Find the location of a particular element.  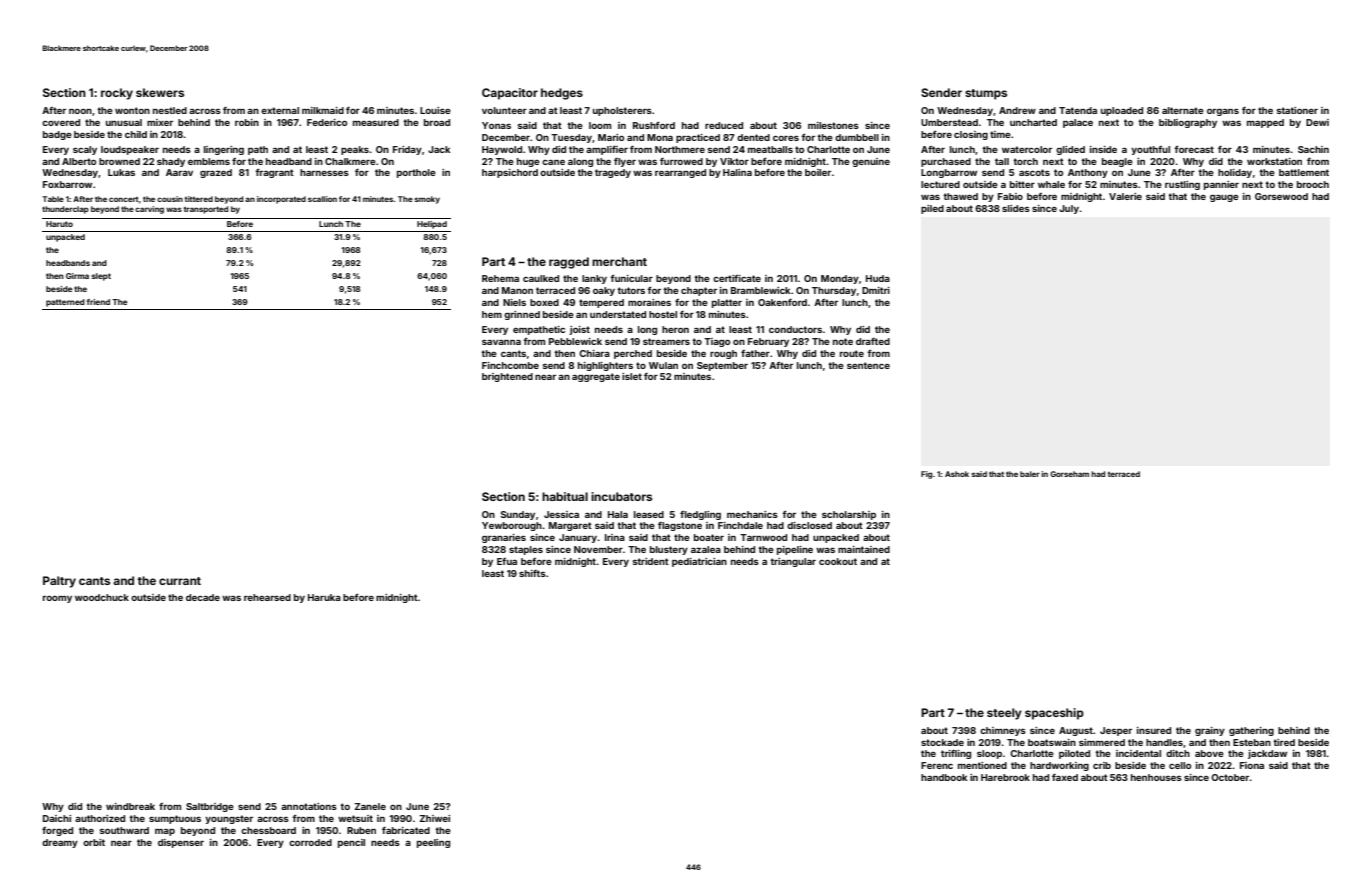

sentence is located at coordinates (868, 365).
